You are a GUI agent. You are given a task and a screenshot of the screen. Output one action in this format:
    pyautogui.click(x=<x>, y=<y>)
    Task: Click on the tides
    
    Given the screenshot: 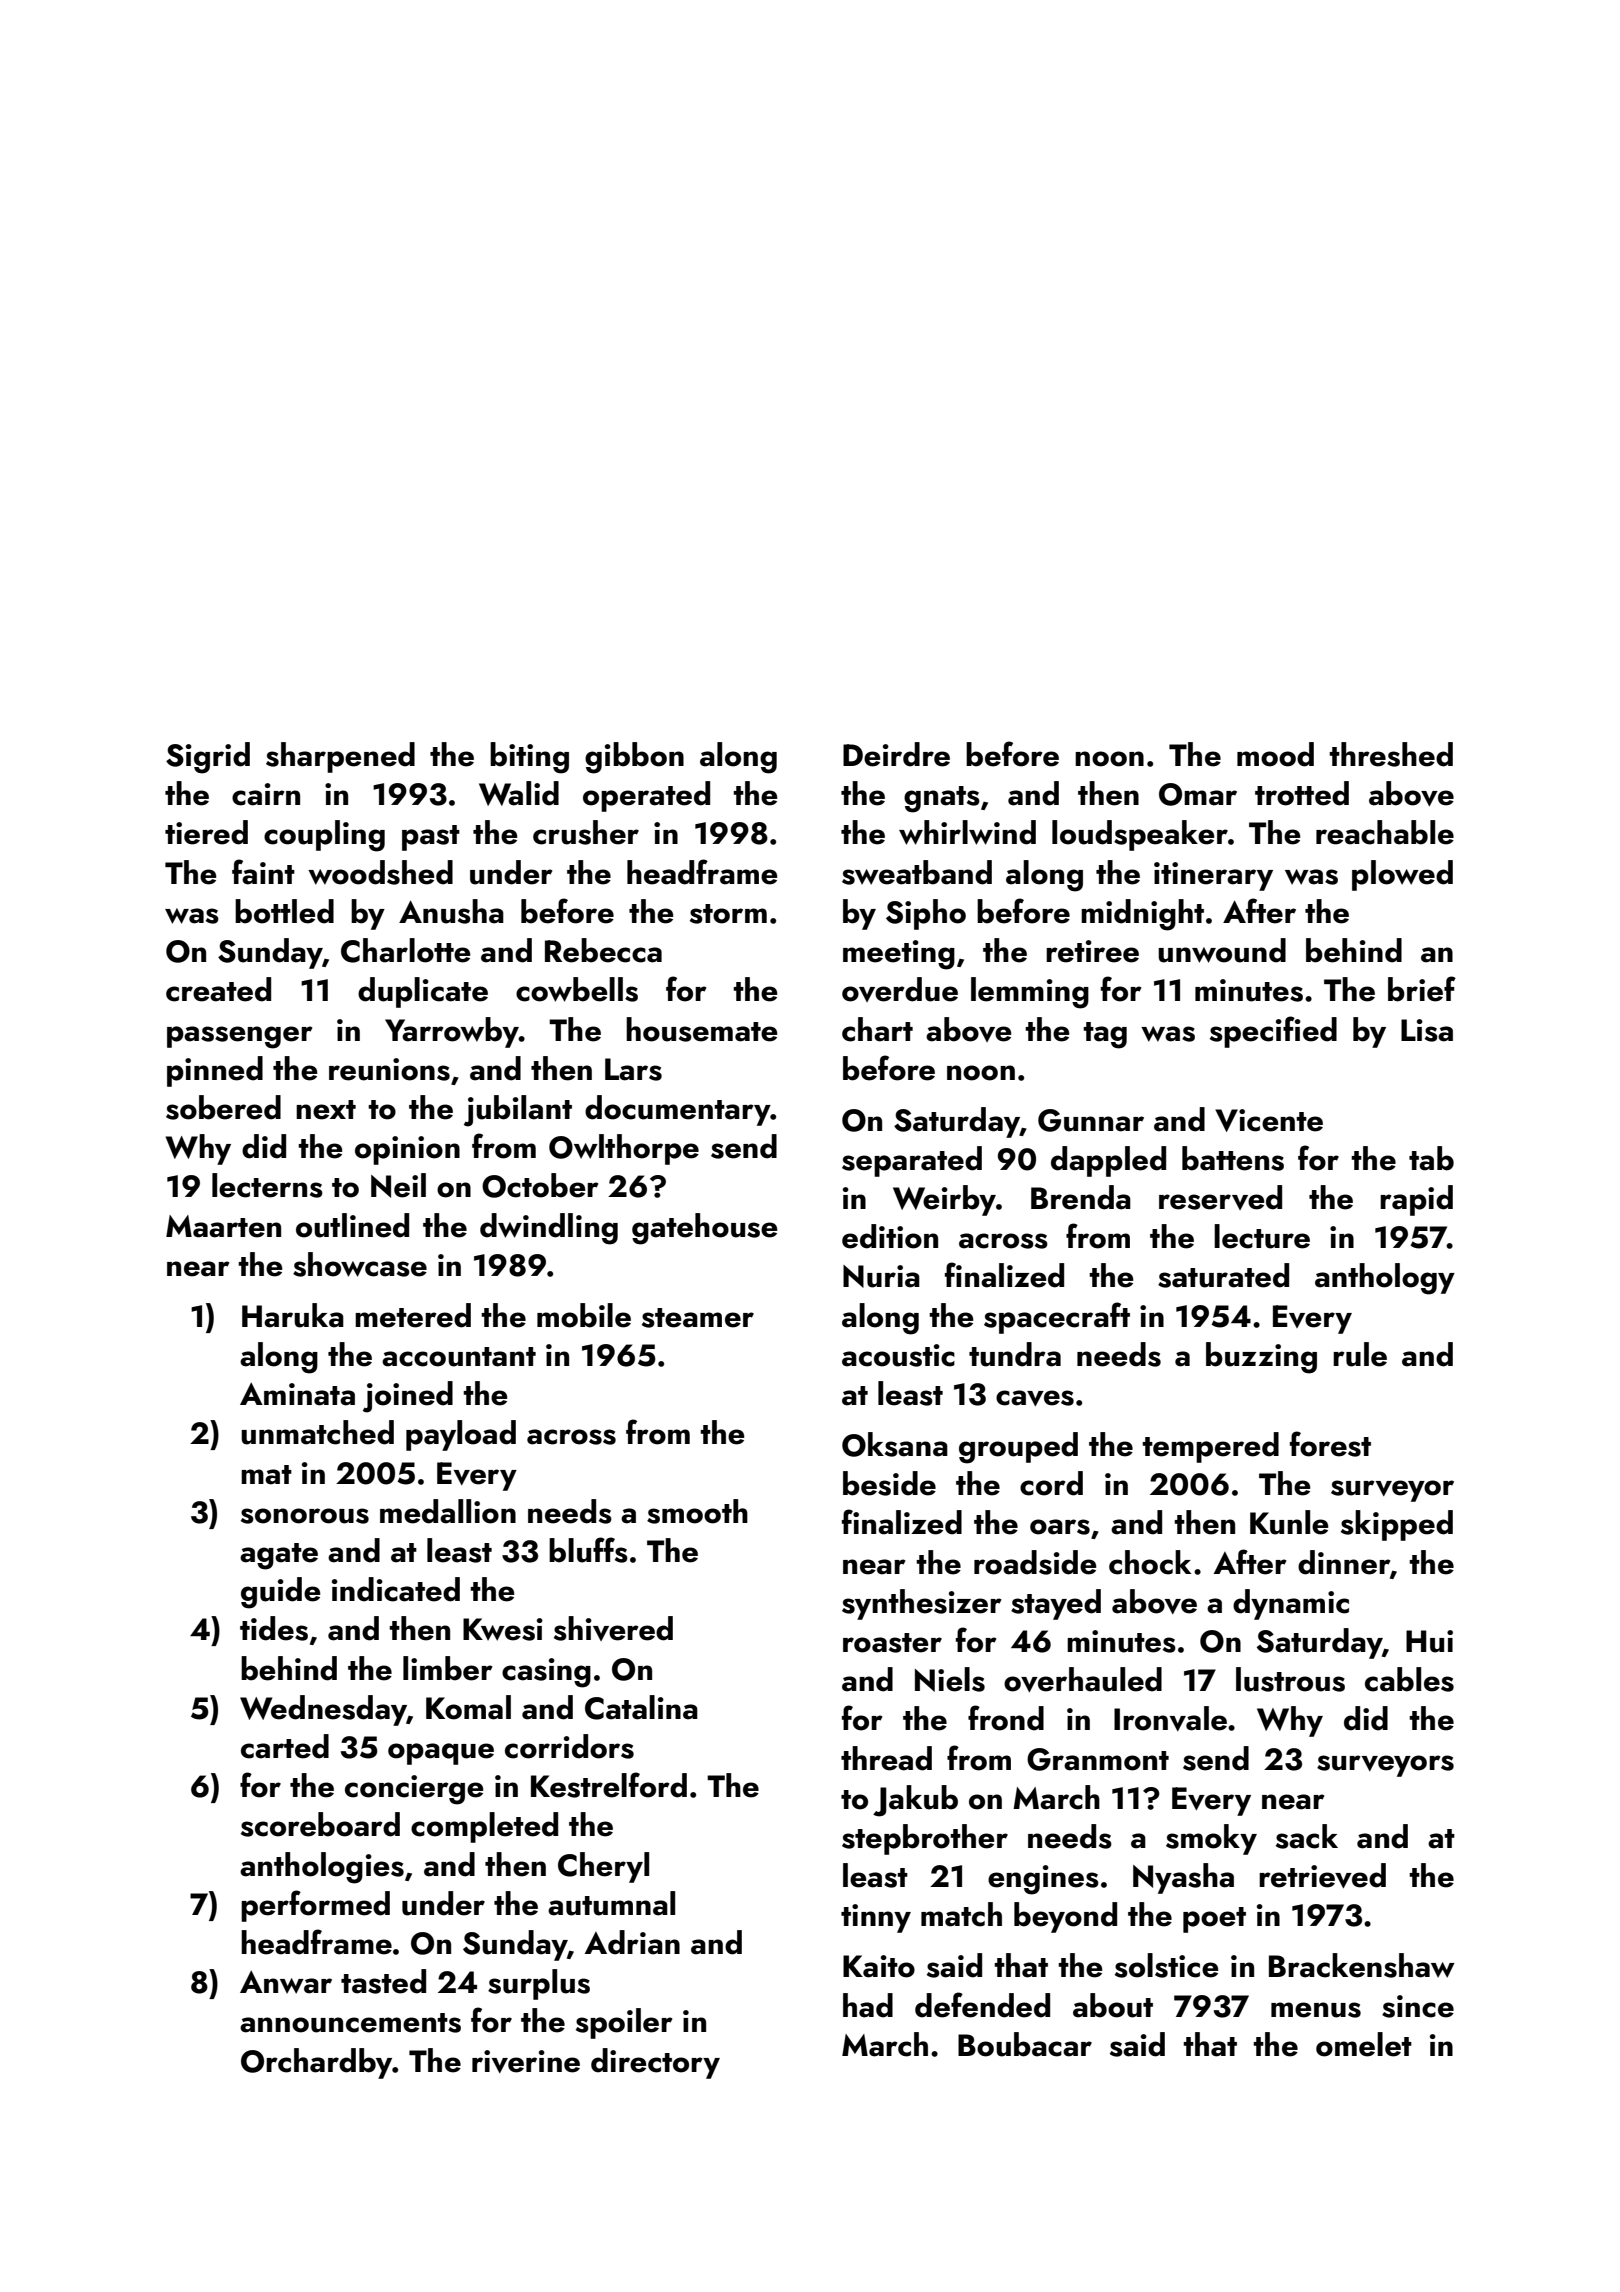 What is the action you would take?
    pyautogui.click(x=274, y=1628)
